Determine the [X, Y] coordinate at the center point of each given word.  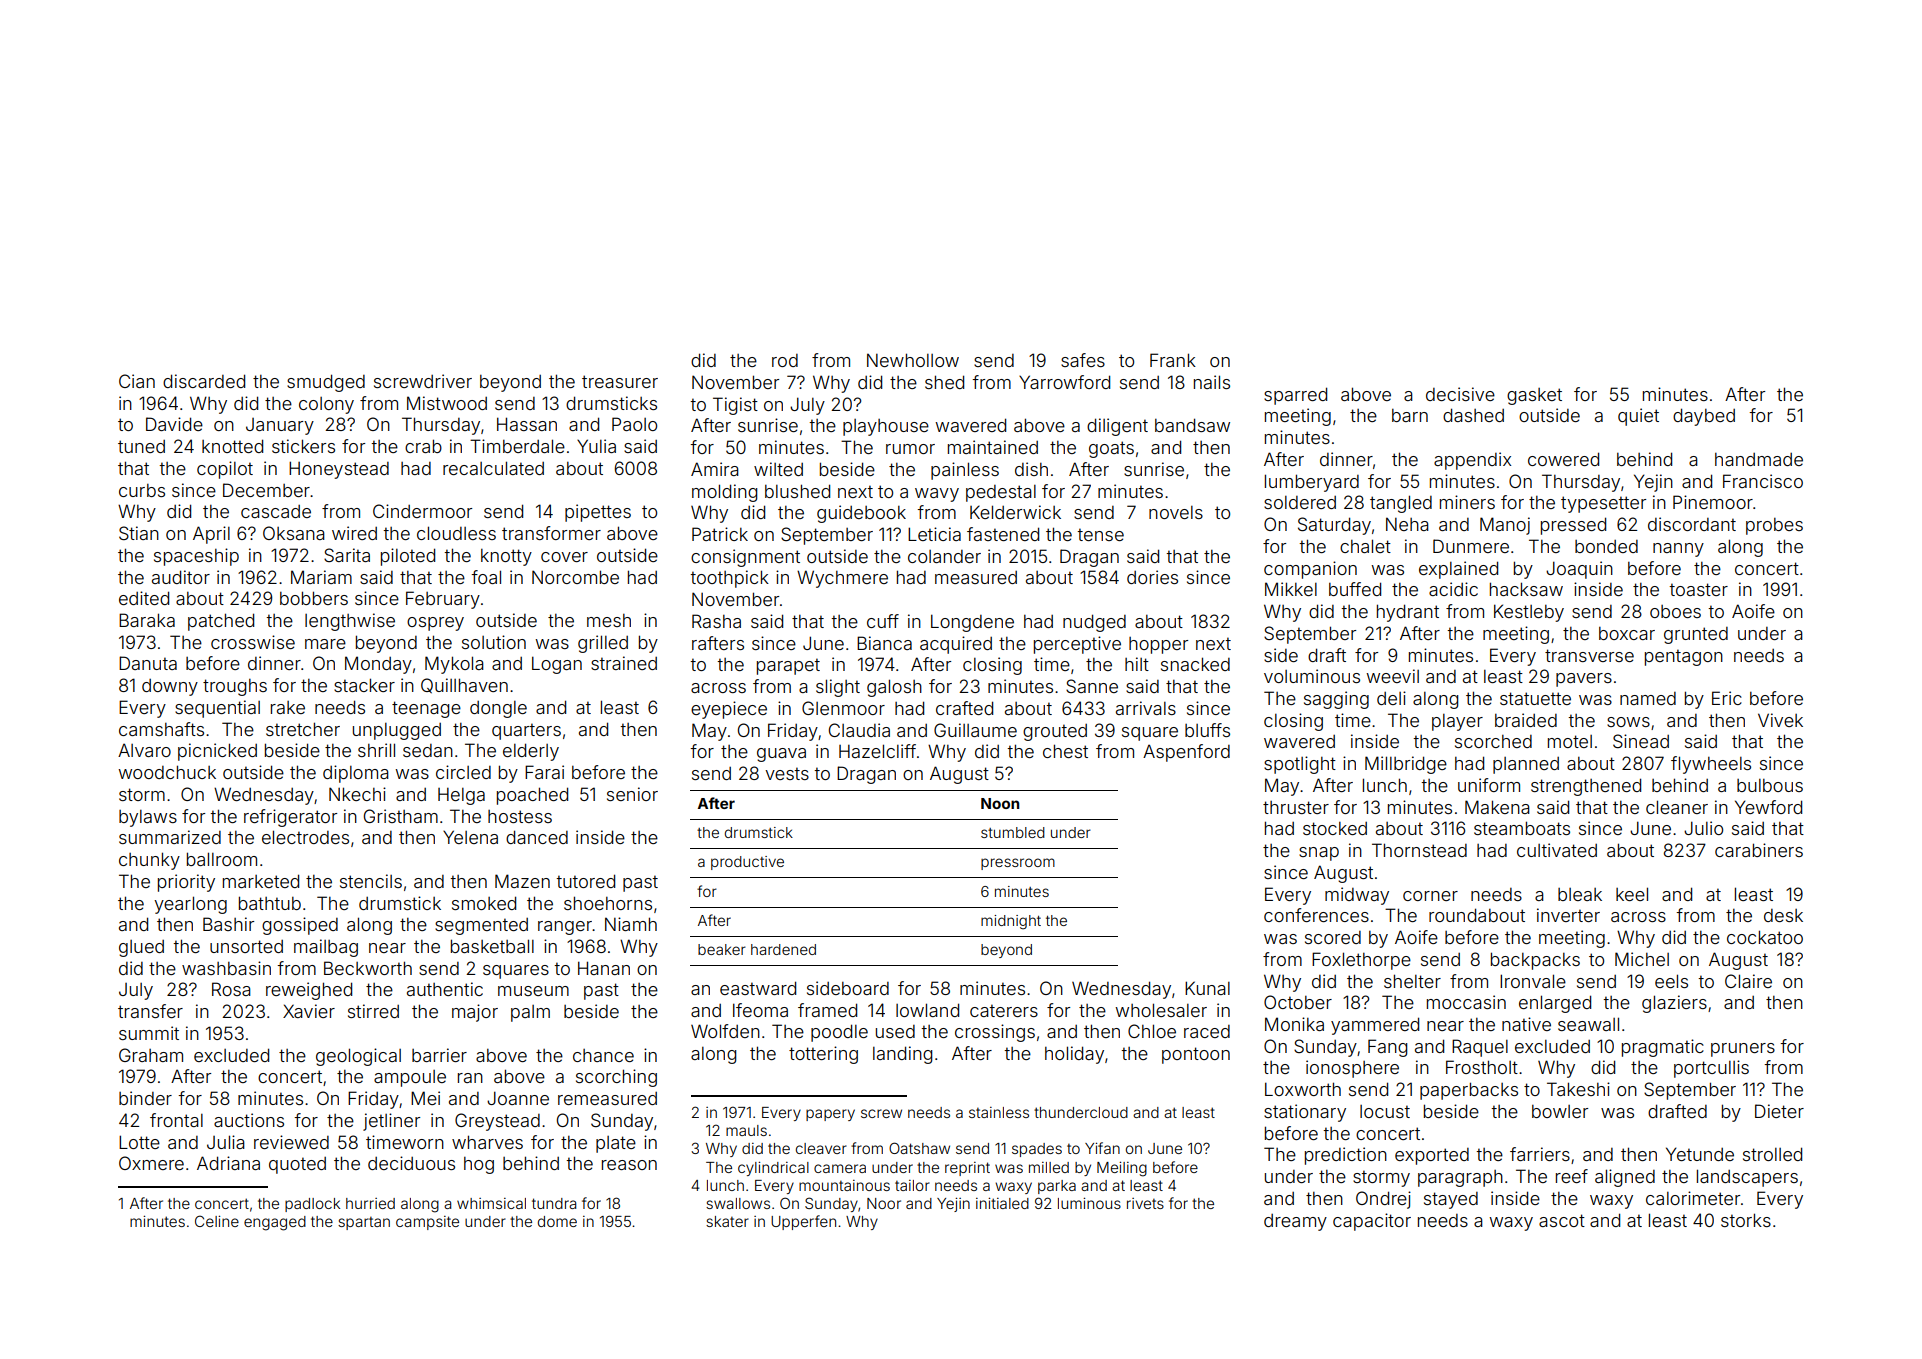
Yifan [1102, 1148]
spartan [364, 1223]
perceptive [1077, 645]
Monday [378, 665]
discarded [204, 381]
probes [1774, 526]
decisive [1460, 394]
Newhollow [913, 360]
